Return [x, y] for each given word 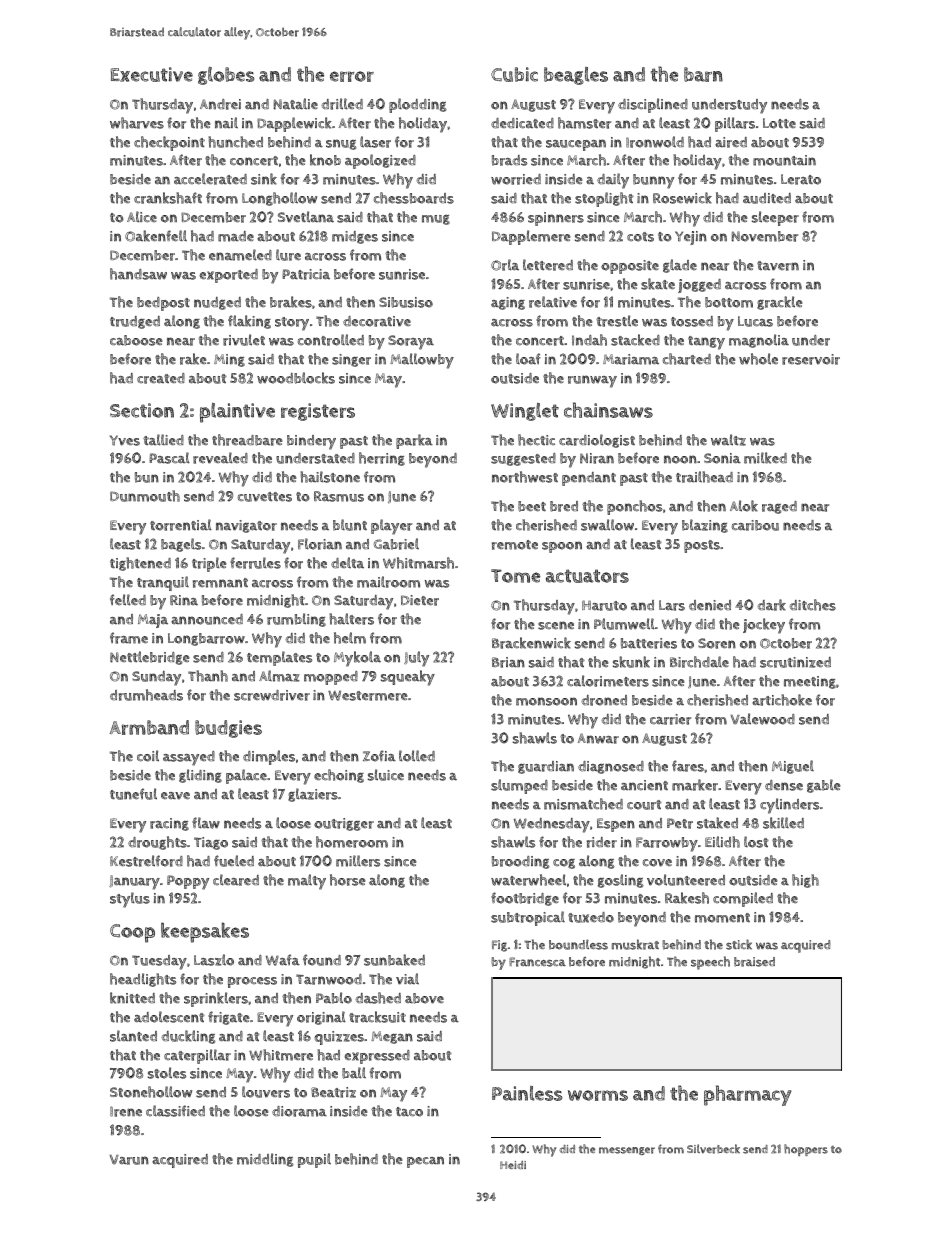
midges [355, 237]
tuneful [133, 794]
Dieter [420, 600]
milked [765, 458]
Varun [129, 1159]
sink [264, 179]
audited [767, 198]
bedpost [163, 304]
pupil [314, 1160]
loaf [528, 359]
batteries [649, 643]
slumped [519, 786]
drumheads [146, 695]
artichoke [782, 700]
